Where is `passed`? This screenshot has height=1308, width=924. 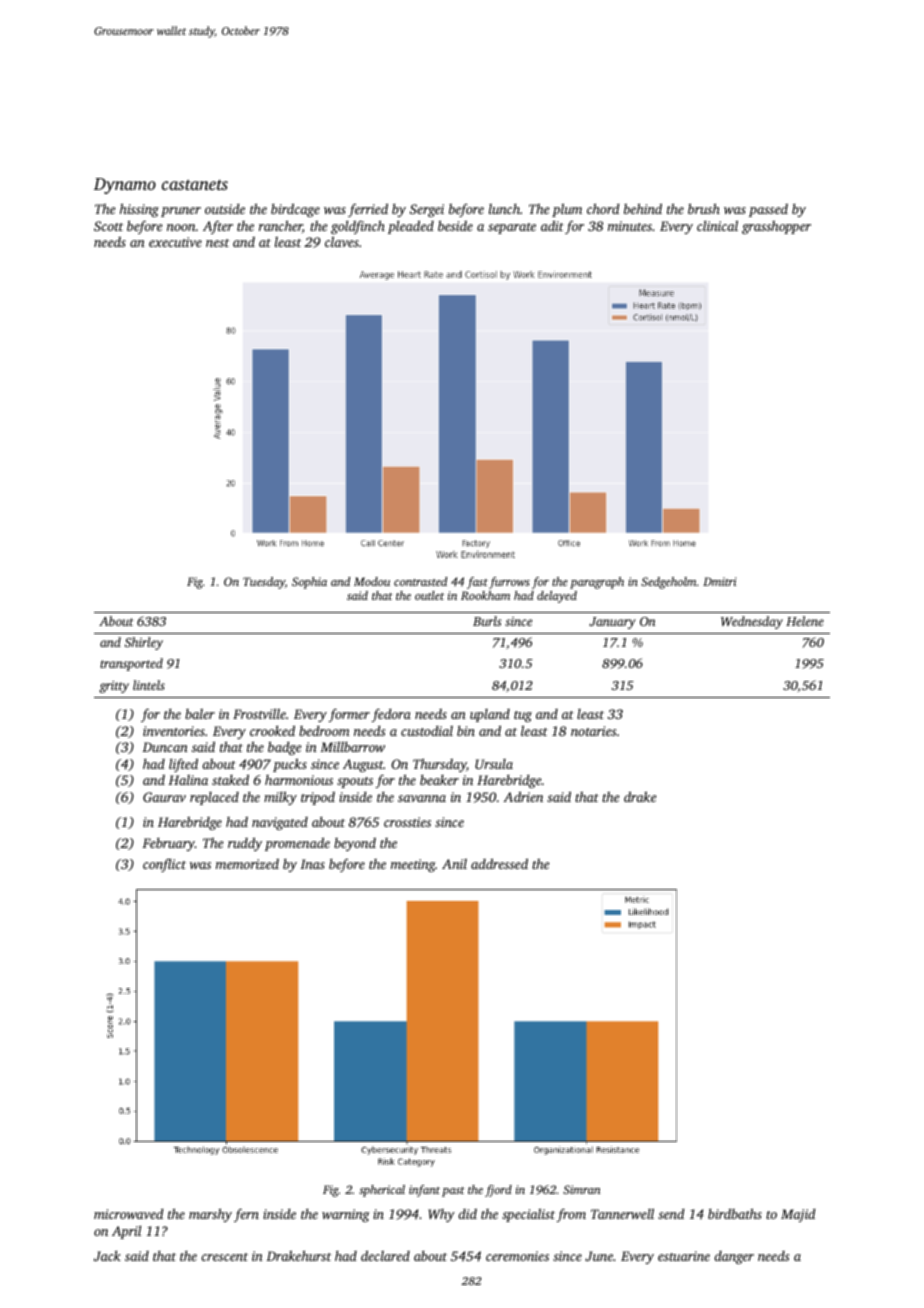 passed is located at coordinates (768, 210).
